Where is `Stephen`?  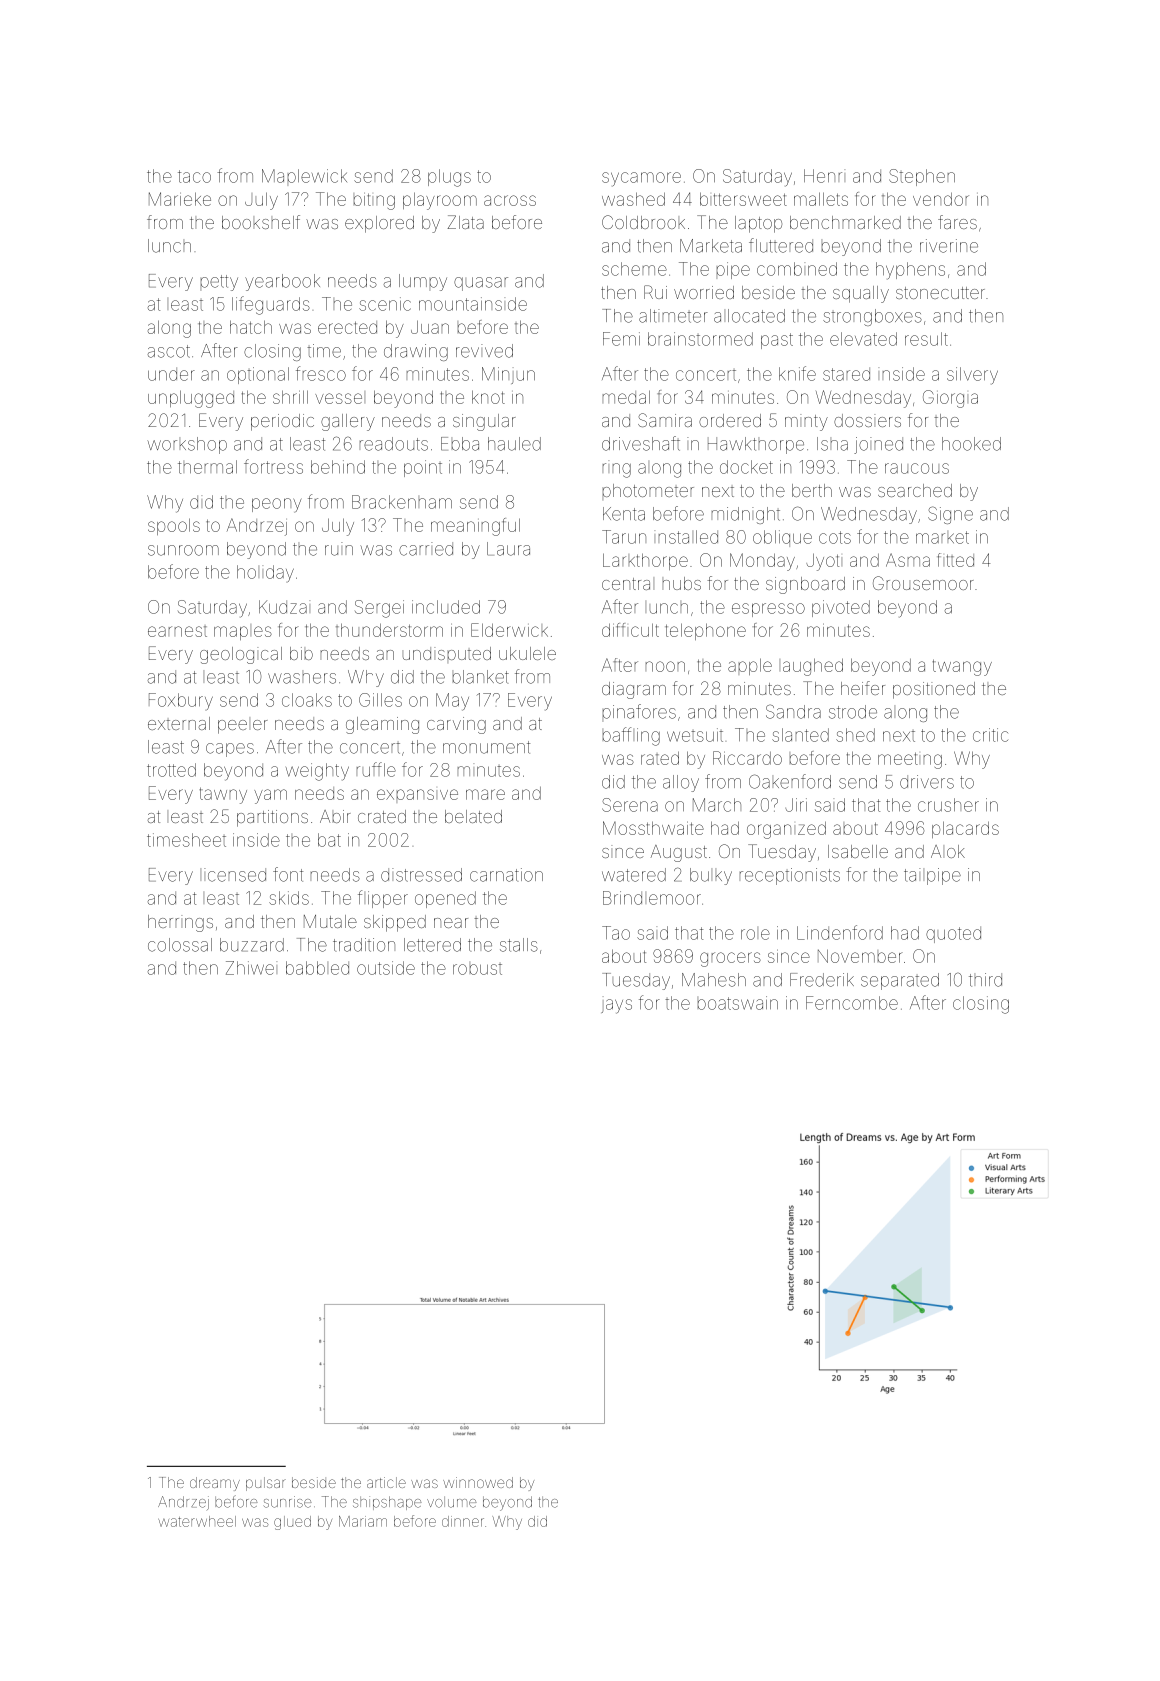
Stephen is located at coordinates (922, 177).
